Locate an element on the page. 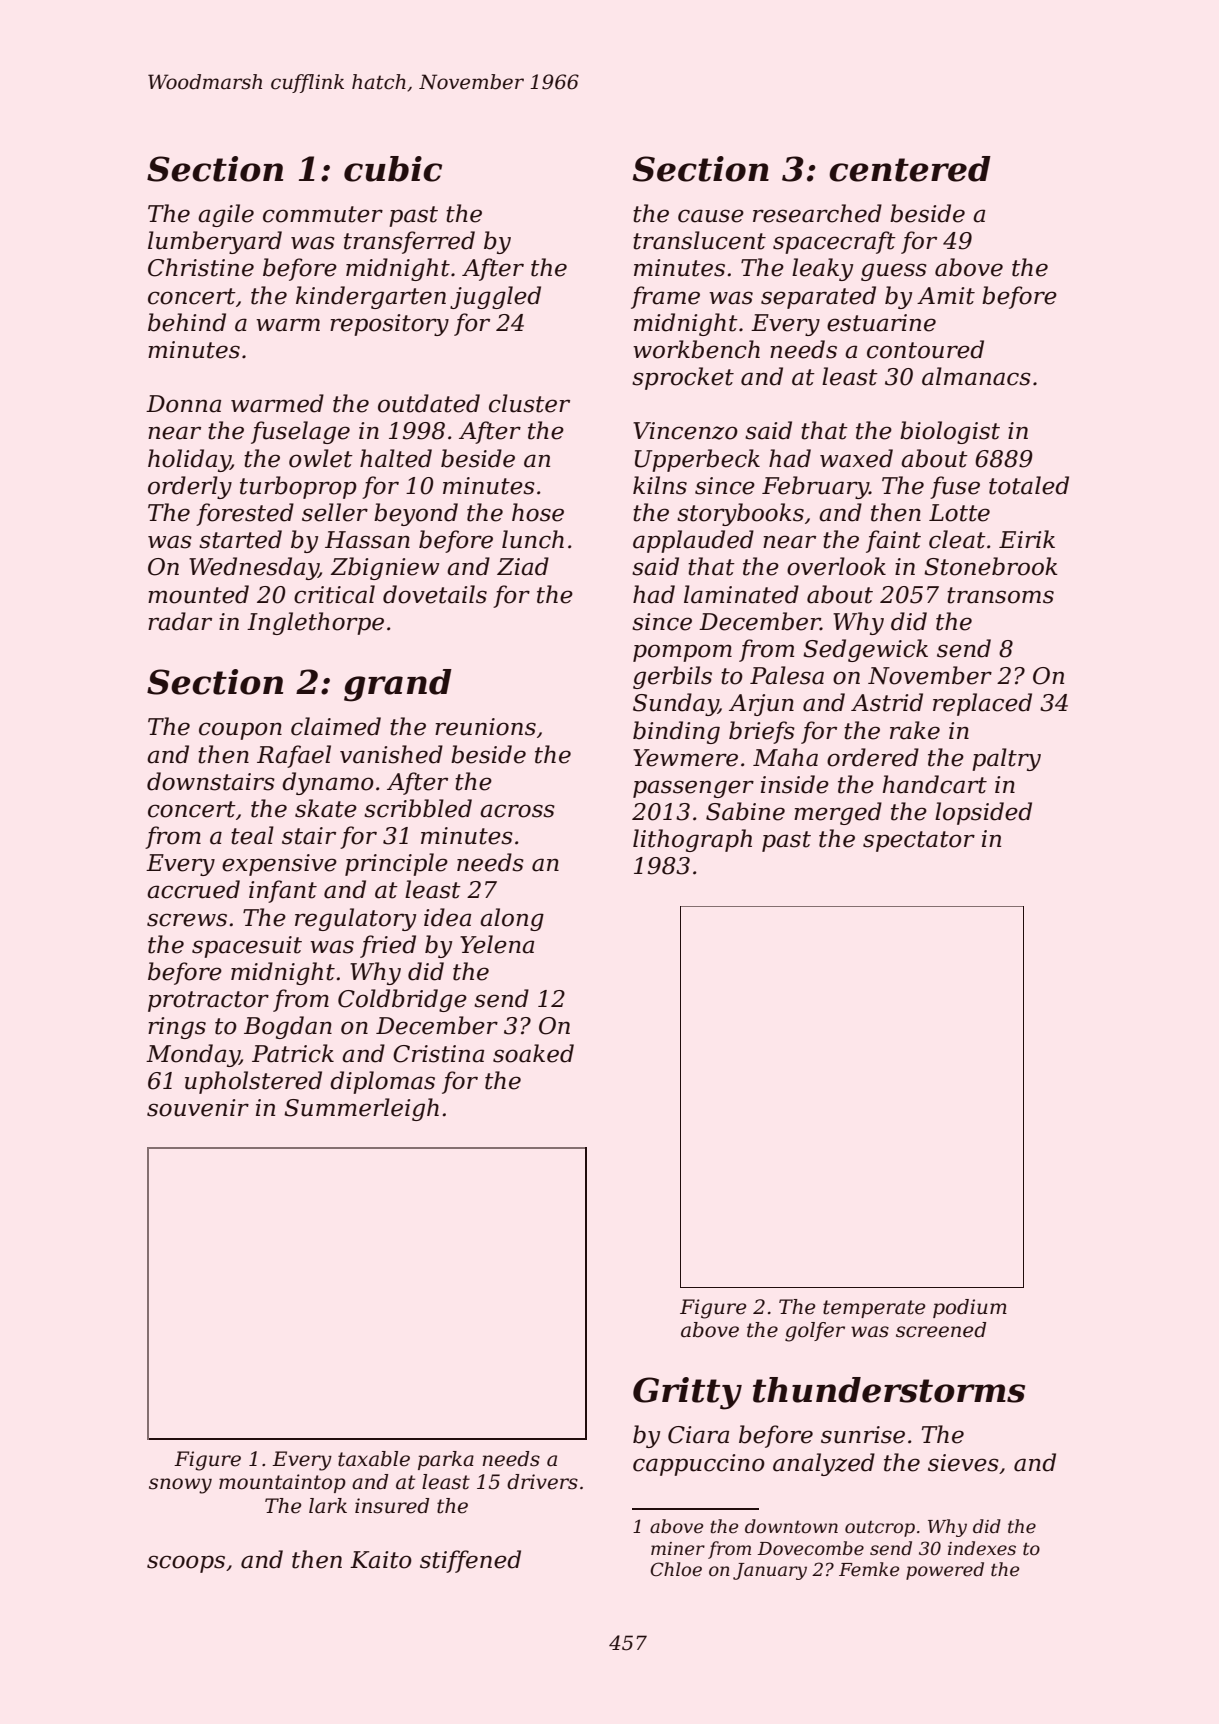 The height and width of the image is (1724, 1219). along is located at coordinates (512, 919).
